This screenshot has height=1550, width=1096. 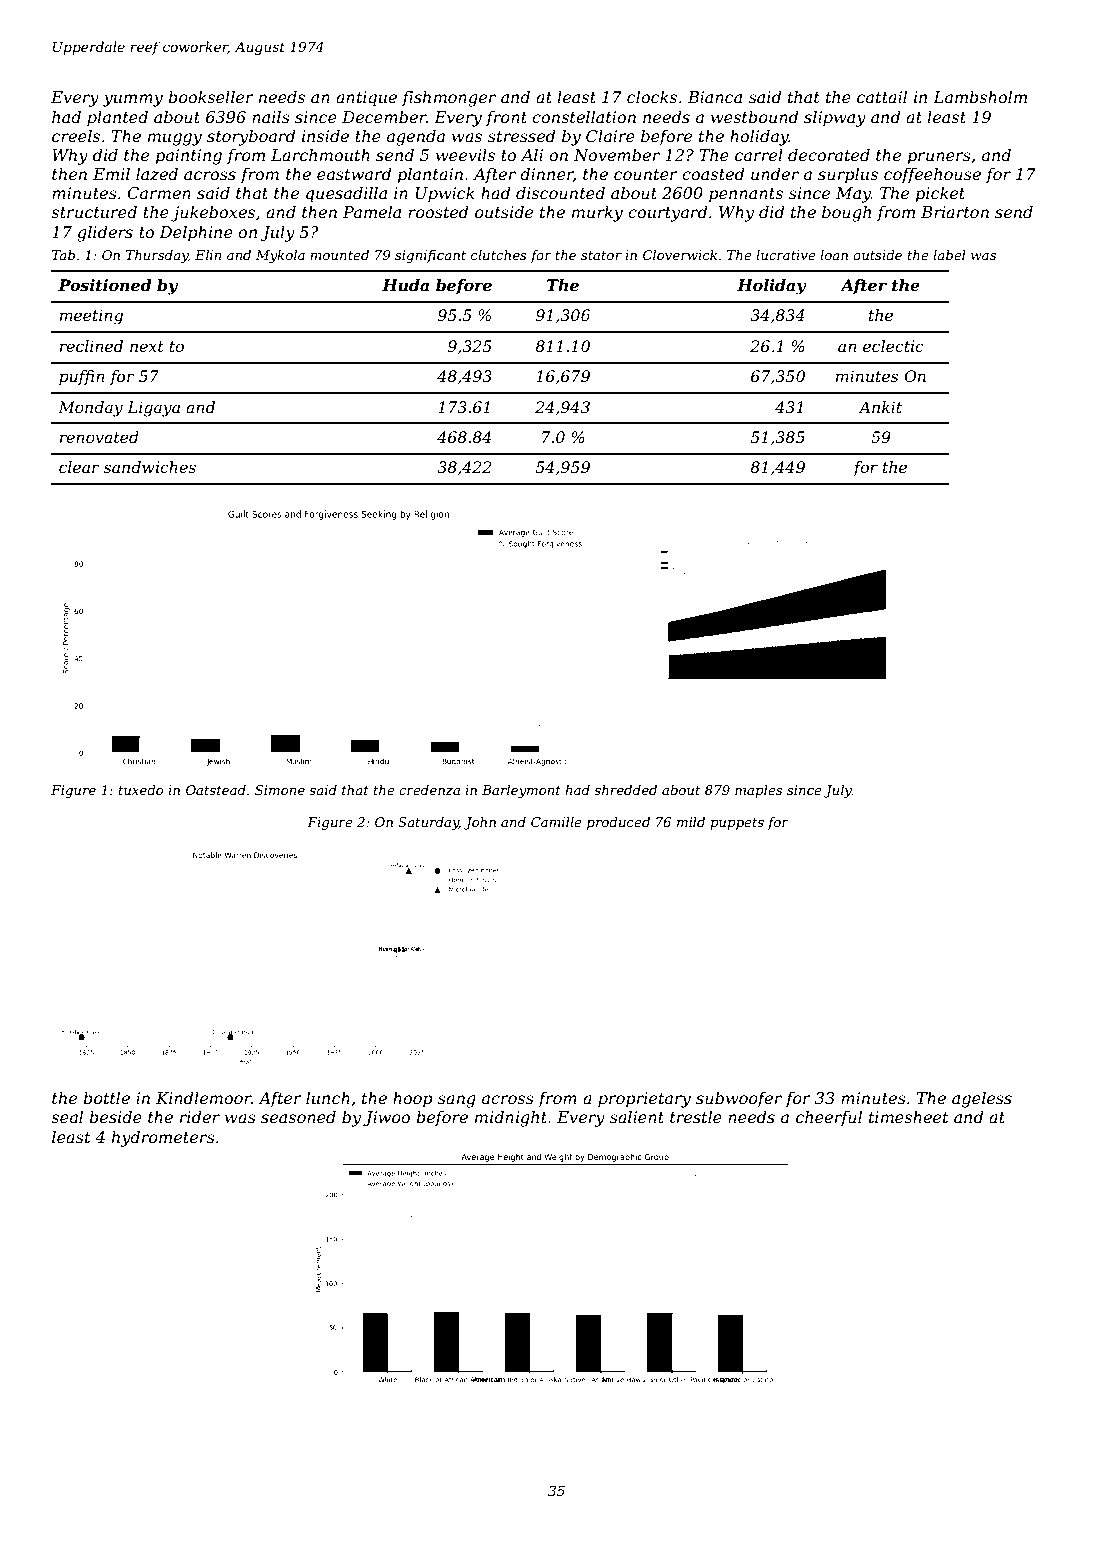 What do you see at coordinates (758, 791) in the screenshot?
I see `maples` at bounding box center [758, 791].
